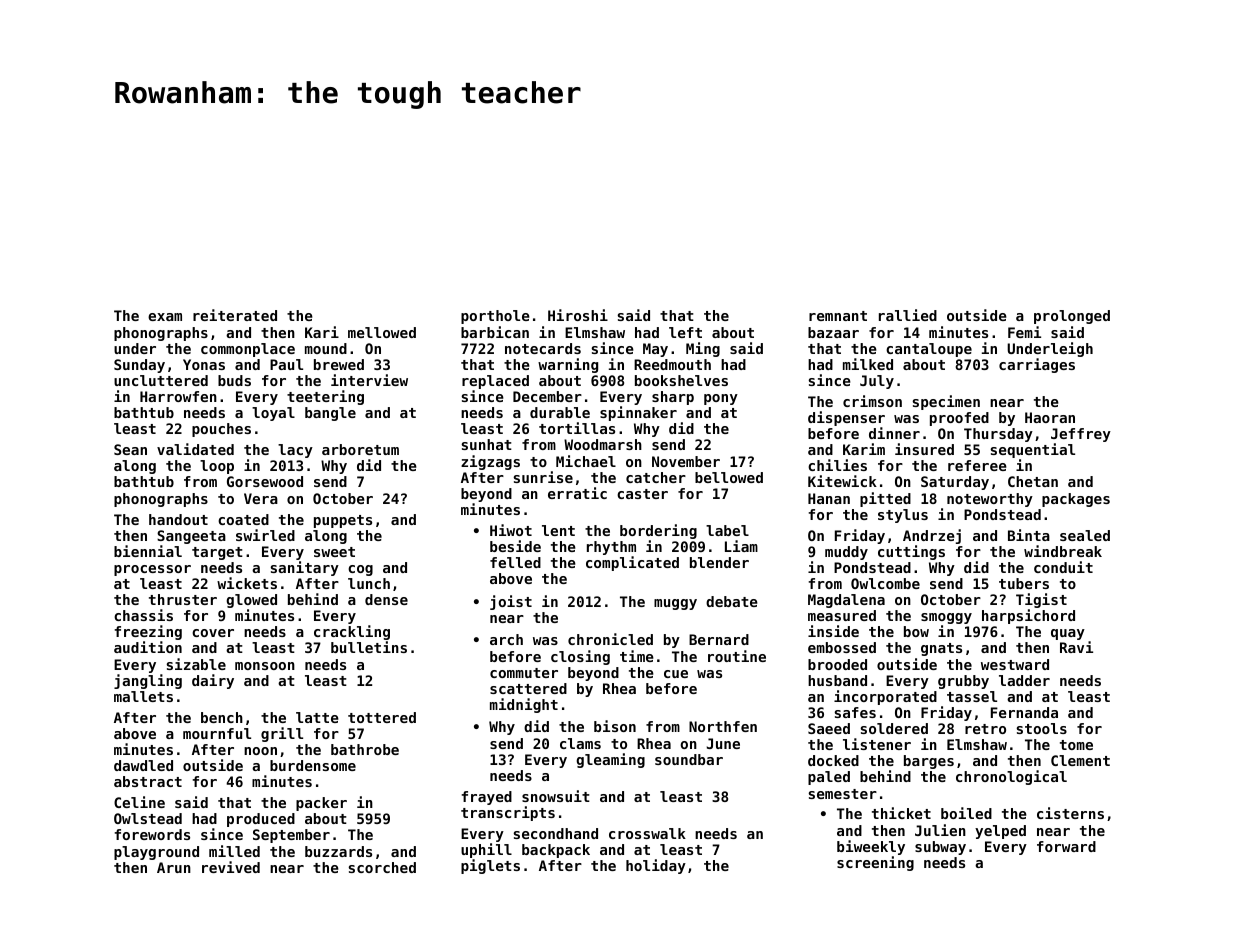  What do you see at coordinates (213, 633) in the document?
I see `cover` at bounding box center [213, 633].
